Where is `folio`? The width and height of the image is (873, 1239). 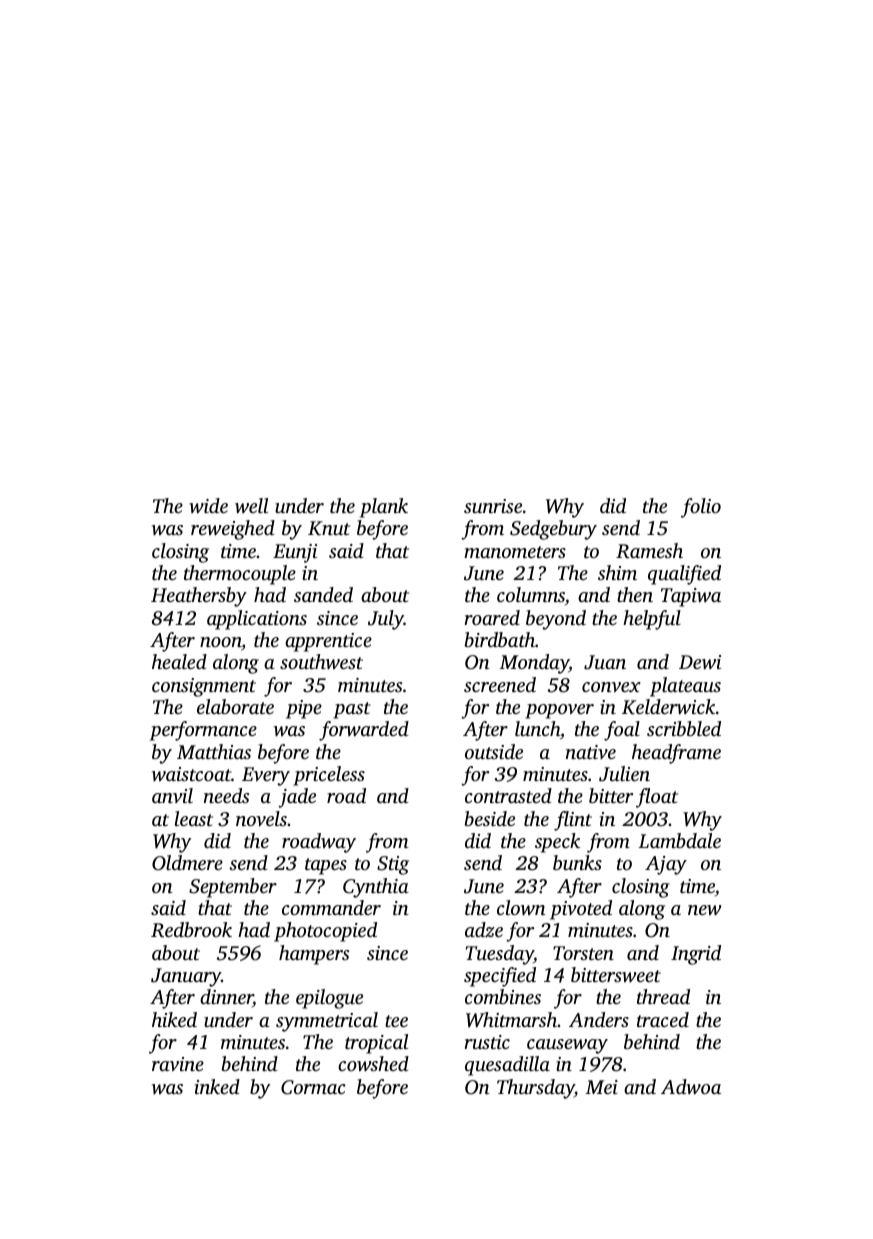 folio is located at coordinates (701, 508).
